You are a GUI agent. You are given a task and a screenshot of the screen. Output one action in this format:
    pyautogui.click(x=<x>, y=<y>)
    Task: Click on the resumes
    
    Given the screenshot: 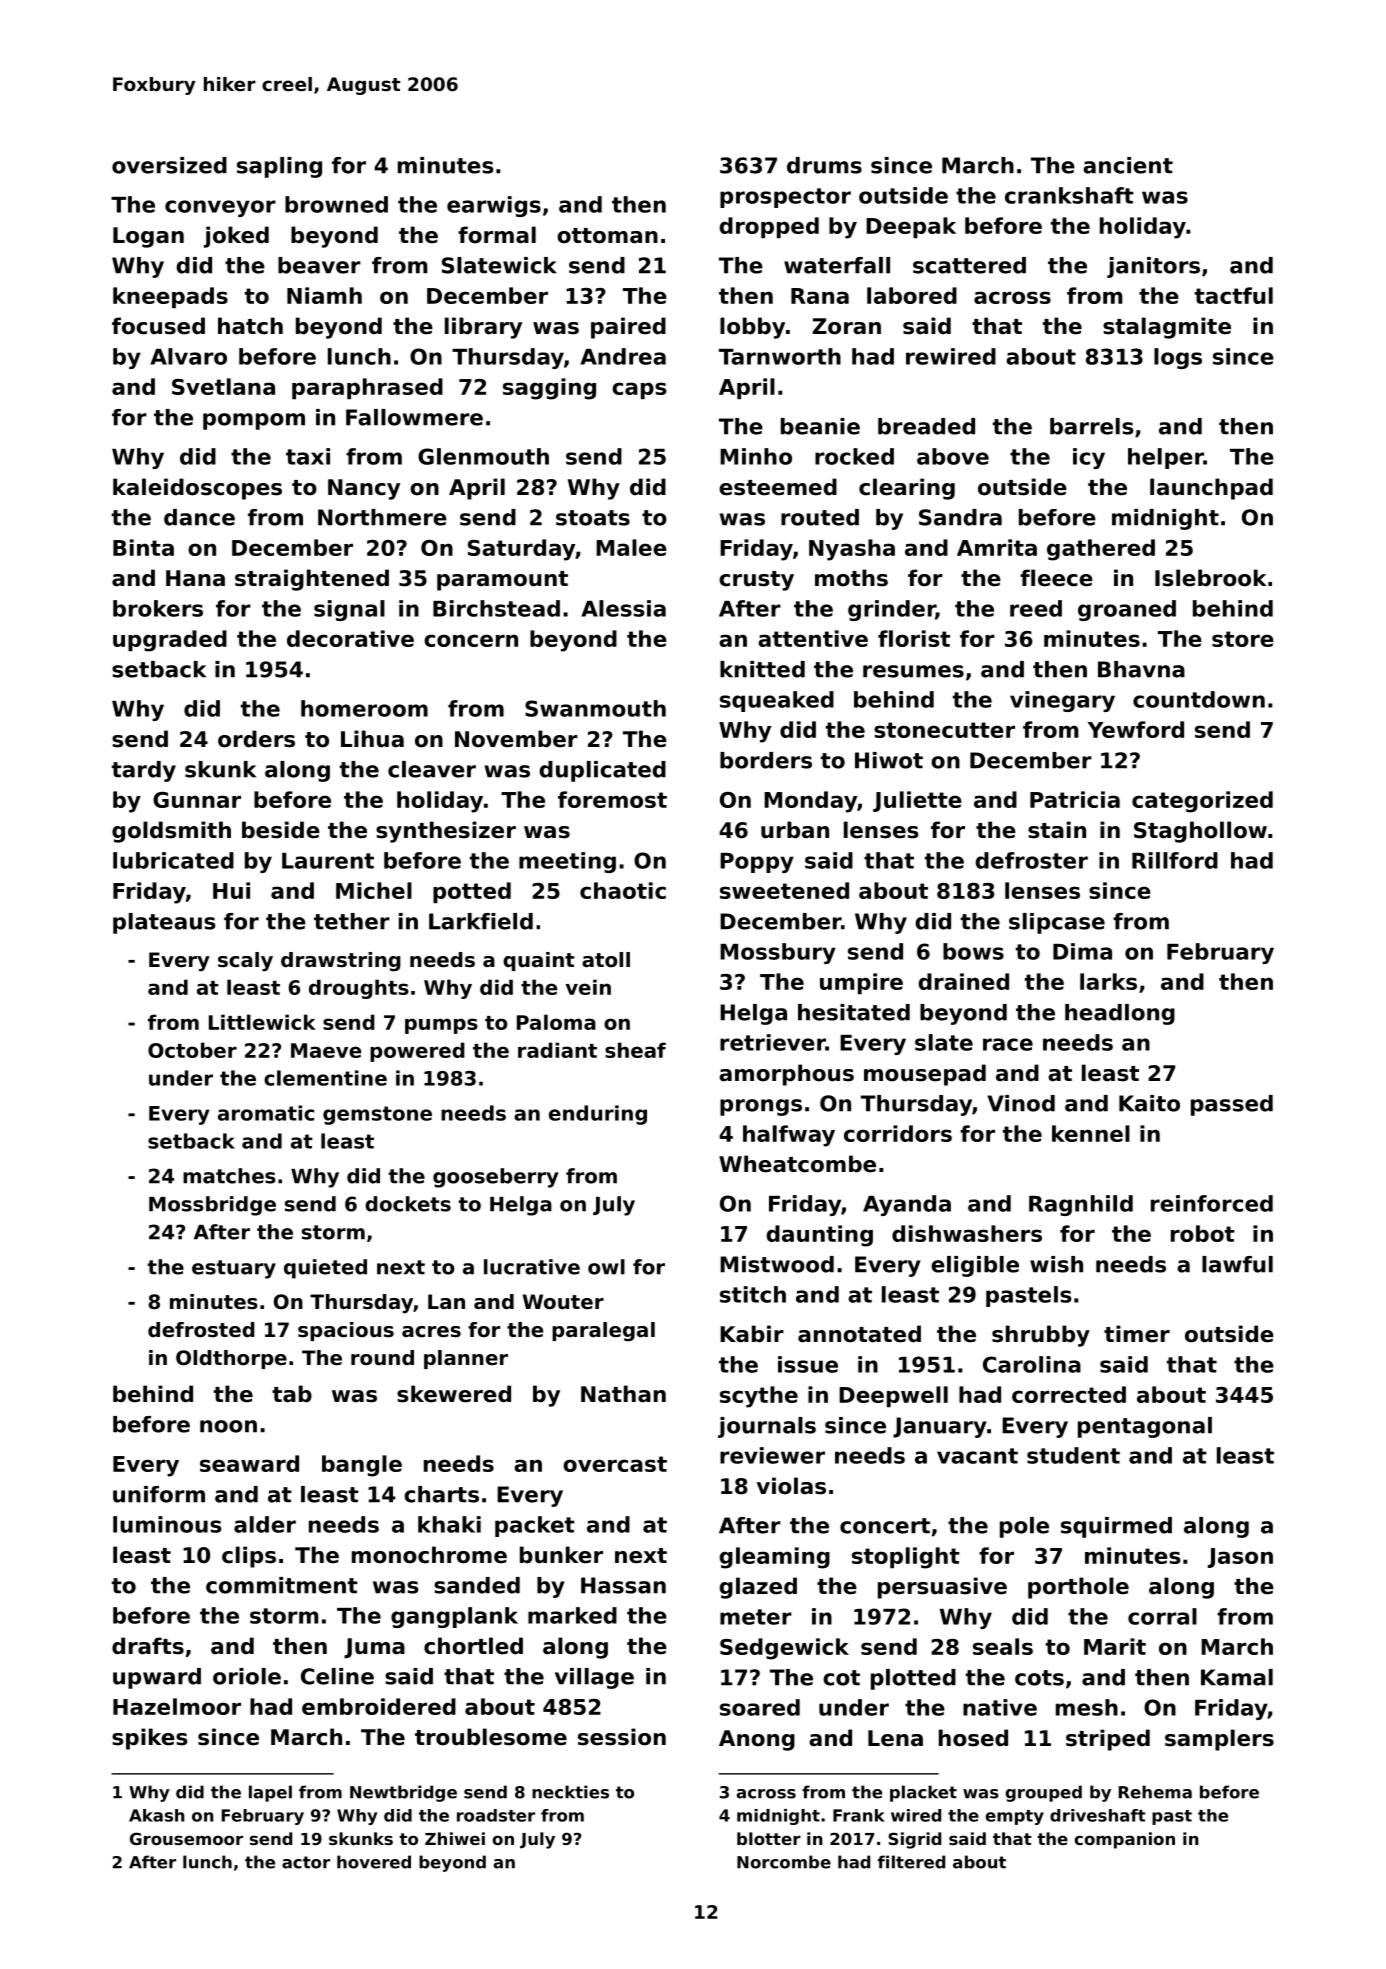 What is the action you would take?
    pyautogui.click(x=913, y=671)
